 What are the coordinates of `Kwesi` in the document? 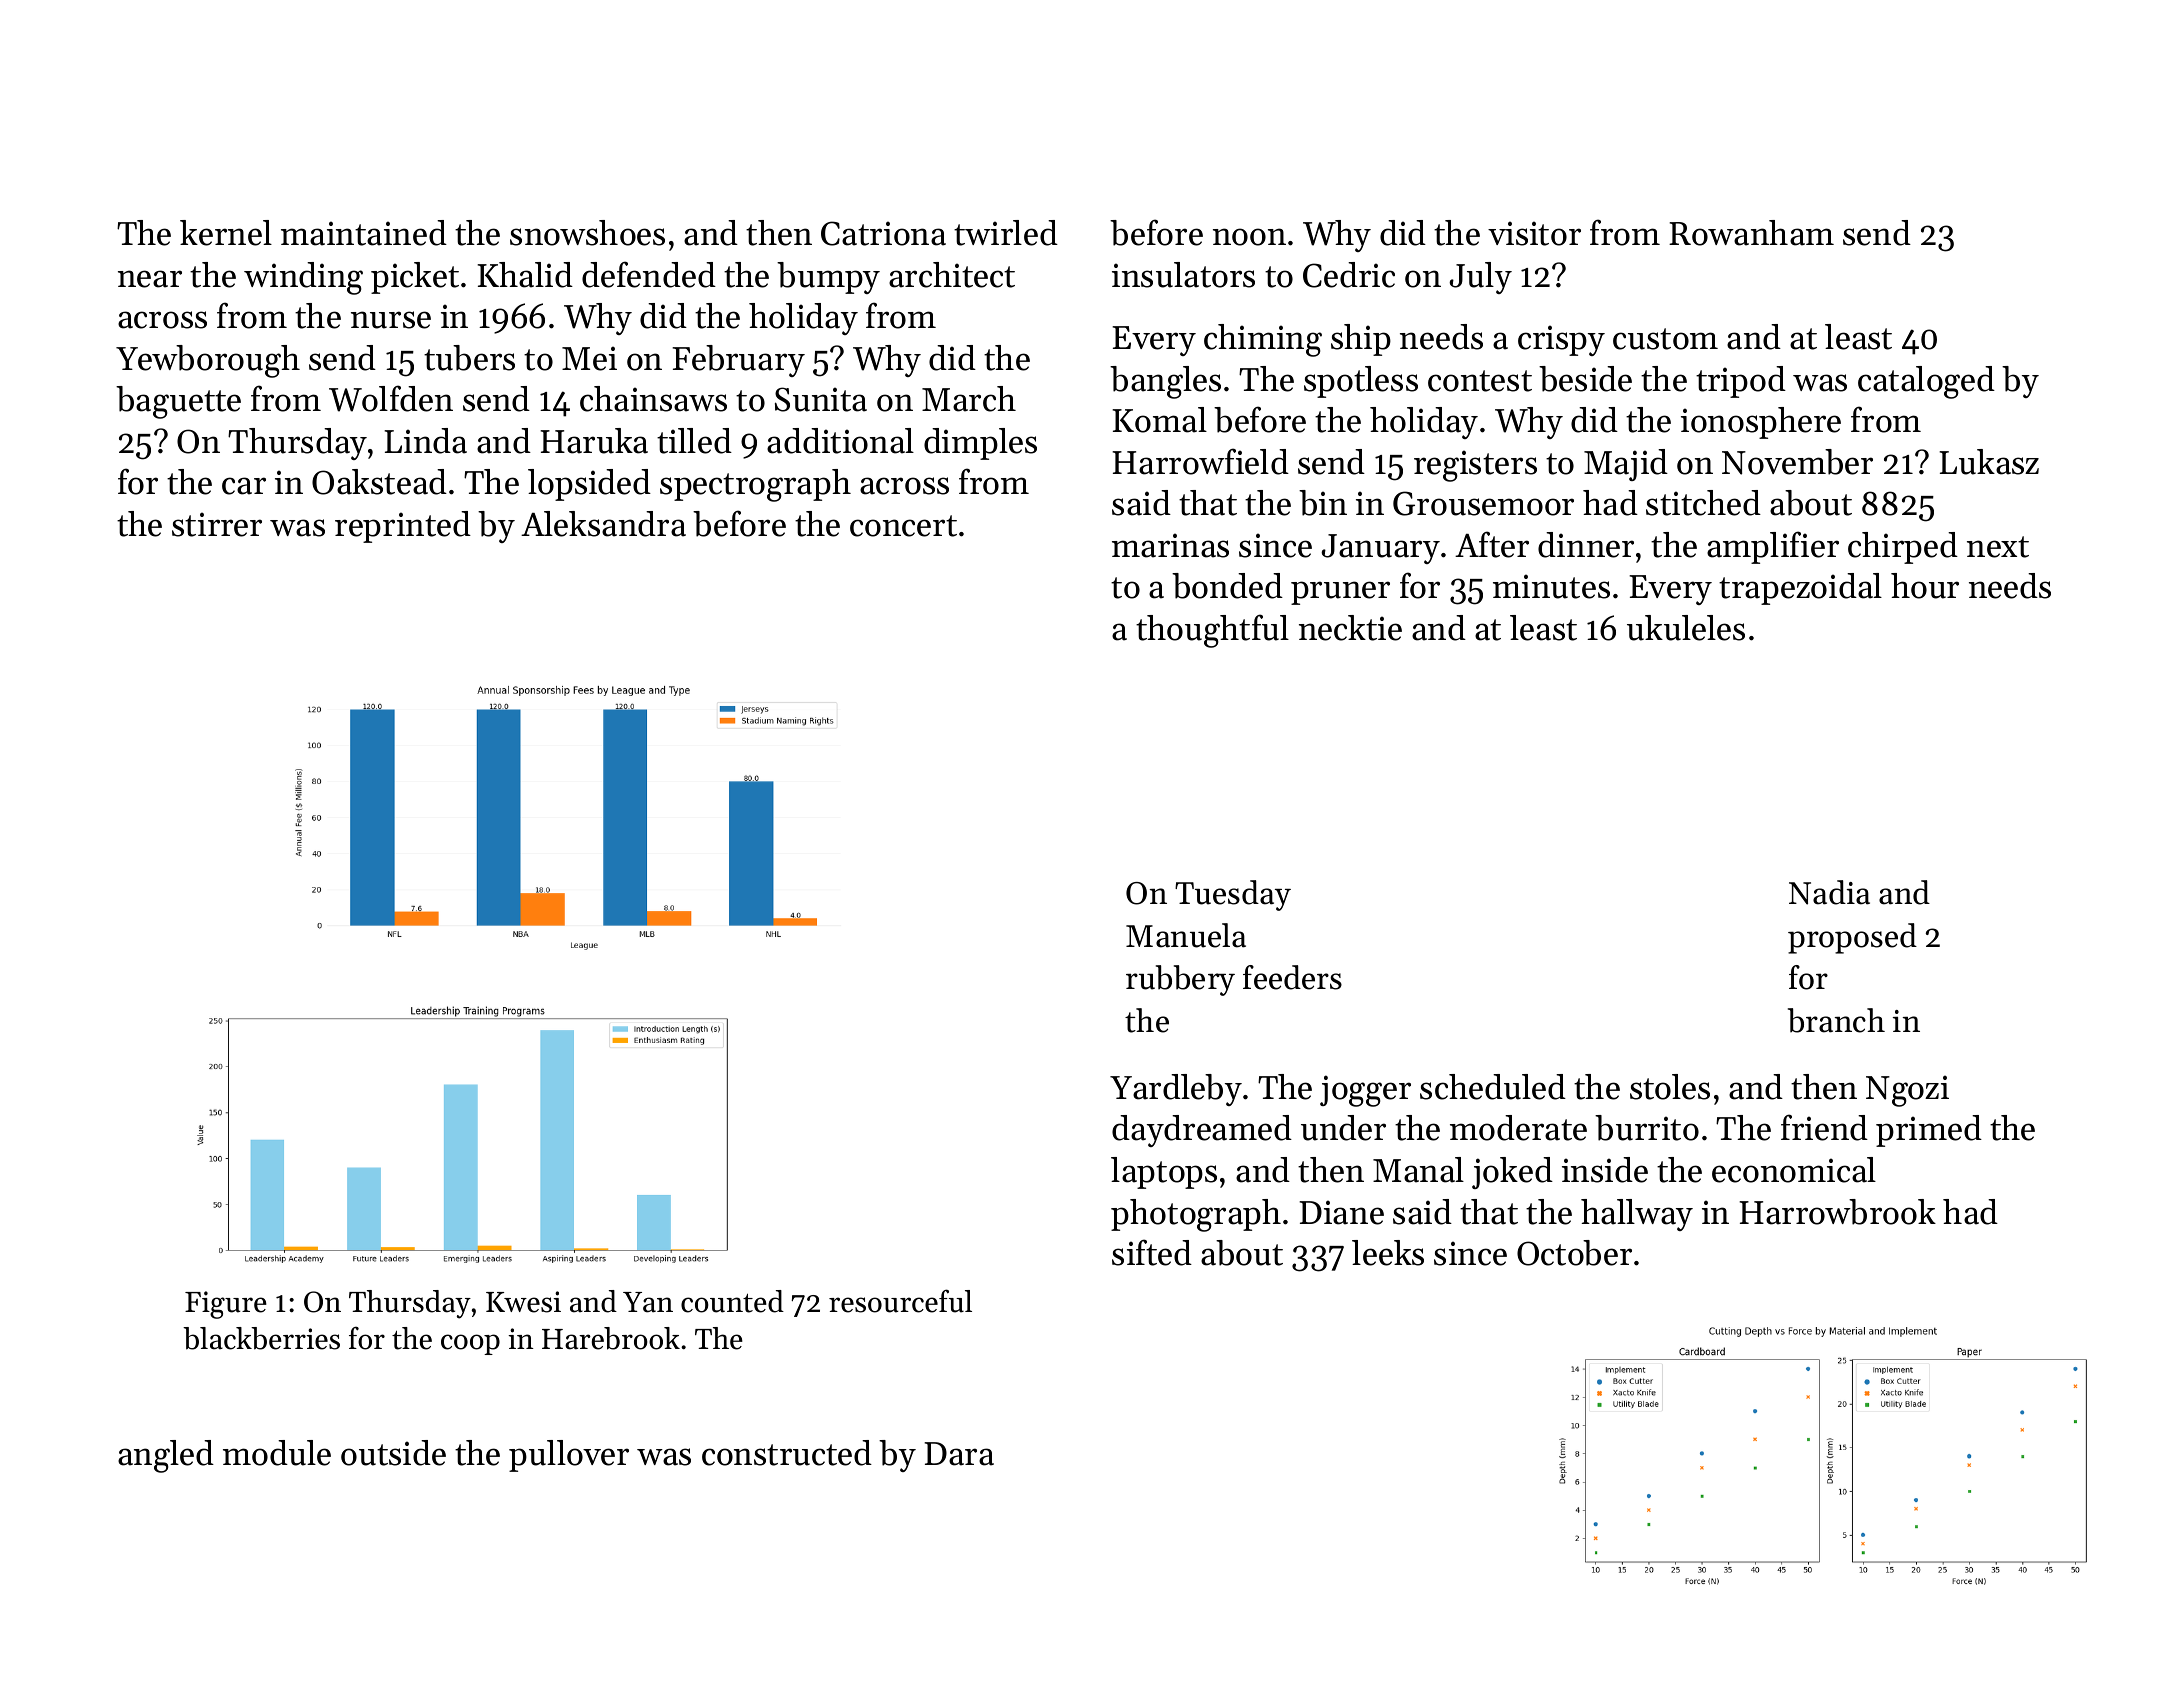 It's located at (523, 1302).
